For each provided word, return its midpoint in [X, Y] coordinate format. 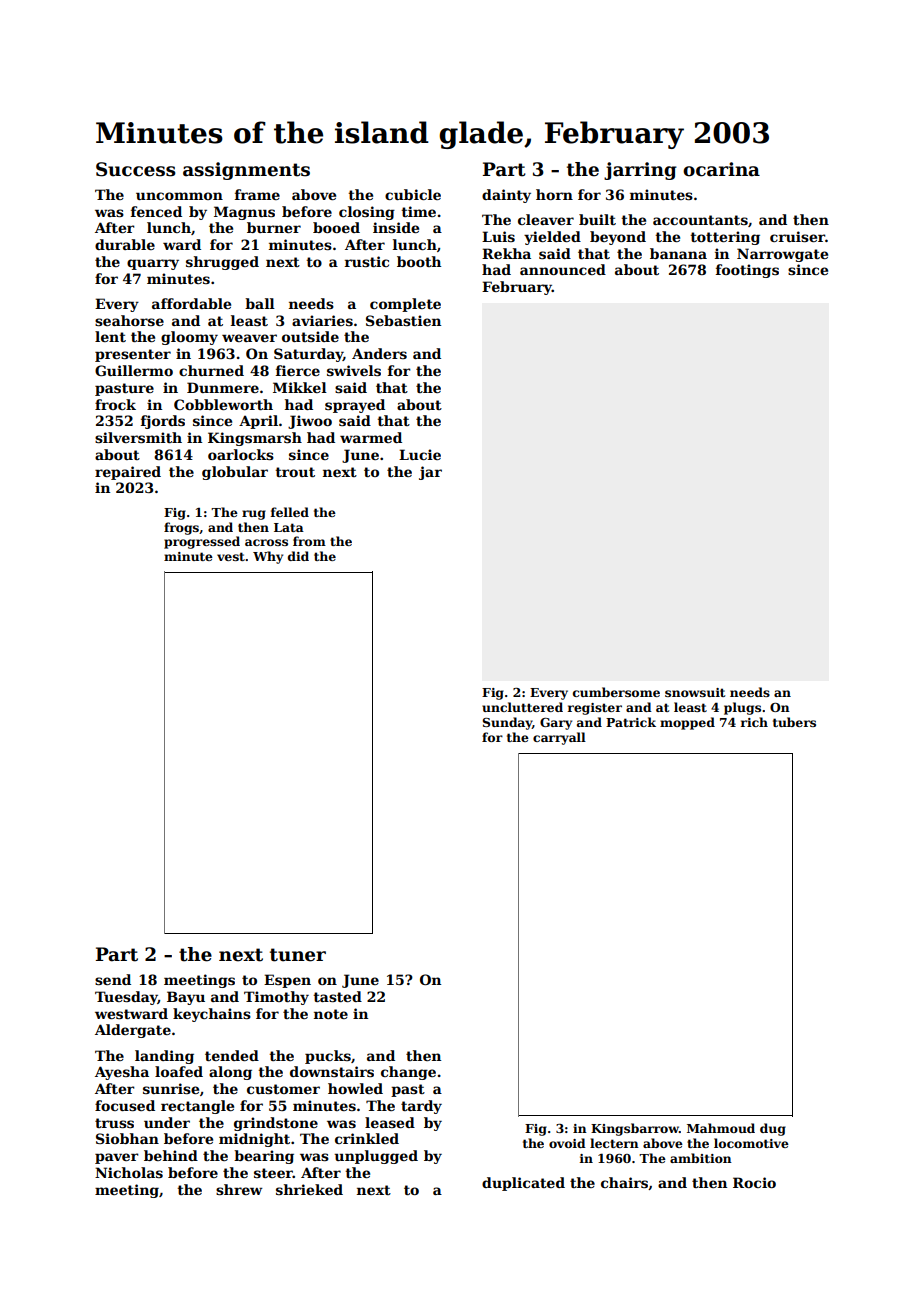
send [113, 979]
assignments [246, 171]
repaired [128, 473]
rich [754, 722]
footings [747, 271]
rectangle [197, 1107]
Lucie [420, 454]
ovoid [567, 1143]
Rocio [754, 1182]
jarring [640, 171]
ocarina [721, 169]
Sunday [507, 723]
